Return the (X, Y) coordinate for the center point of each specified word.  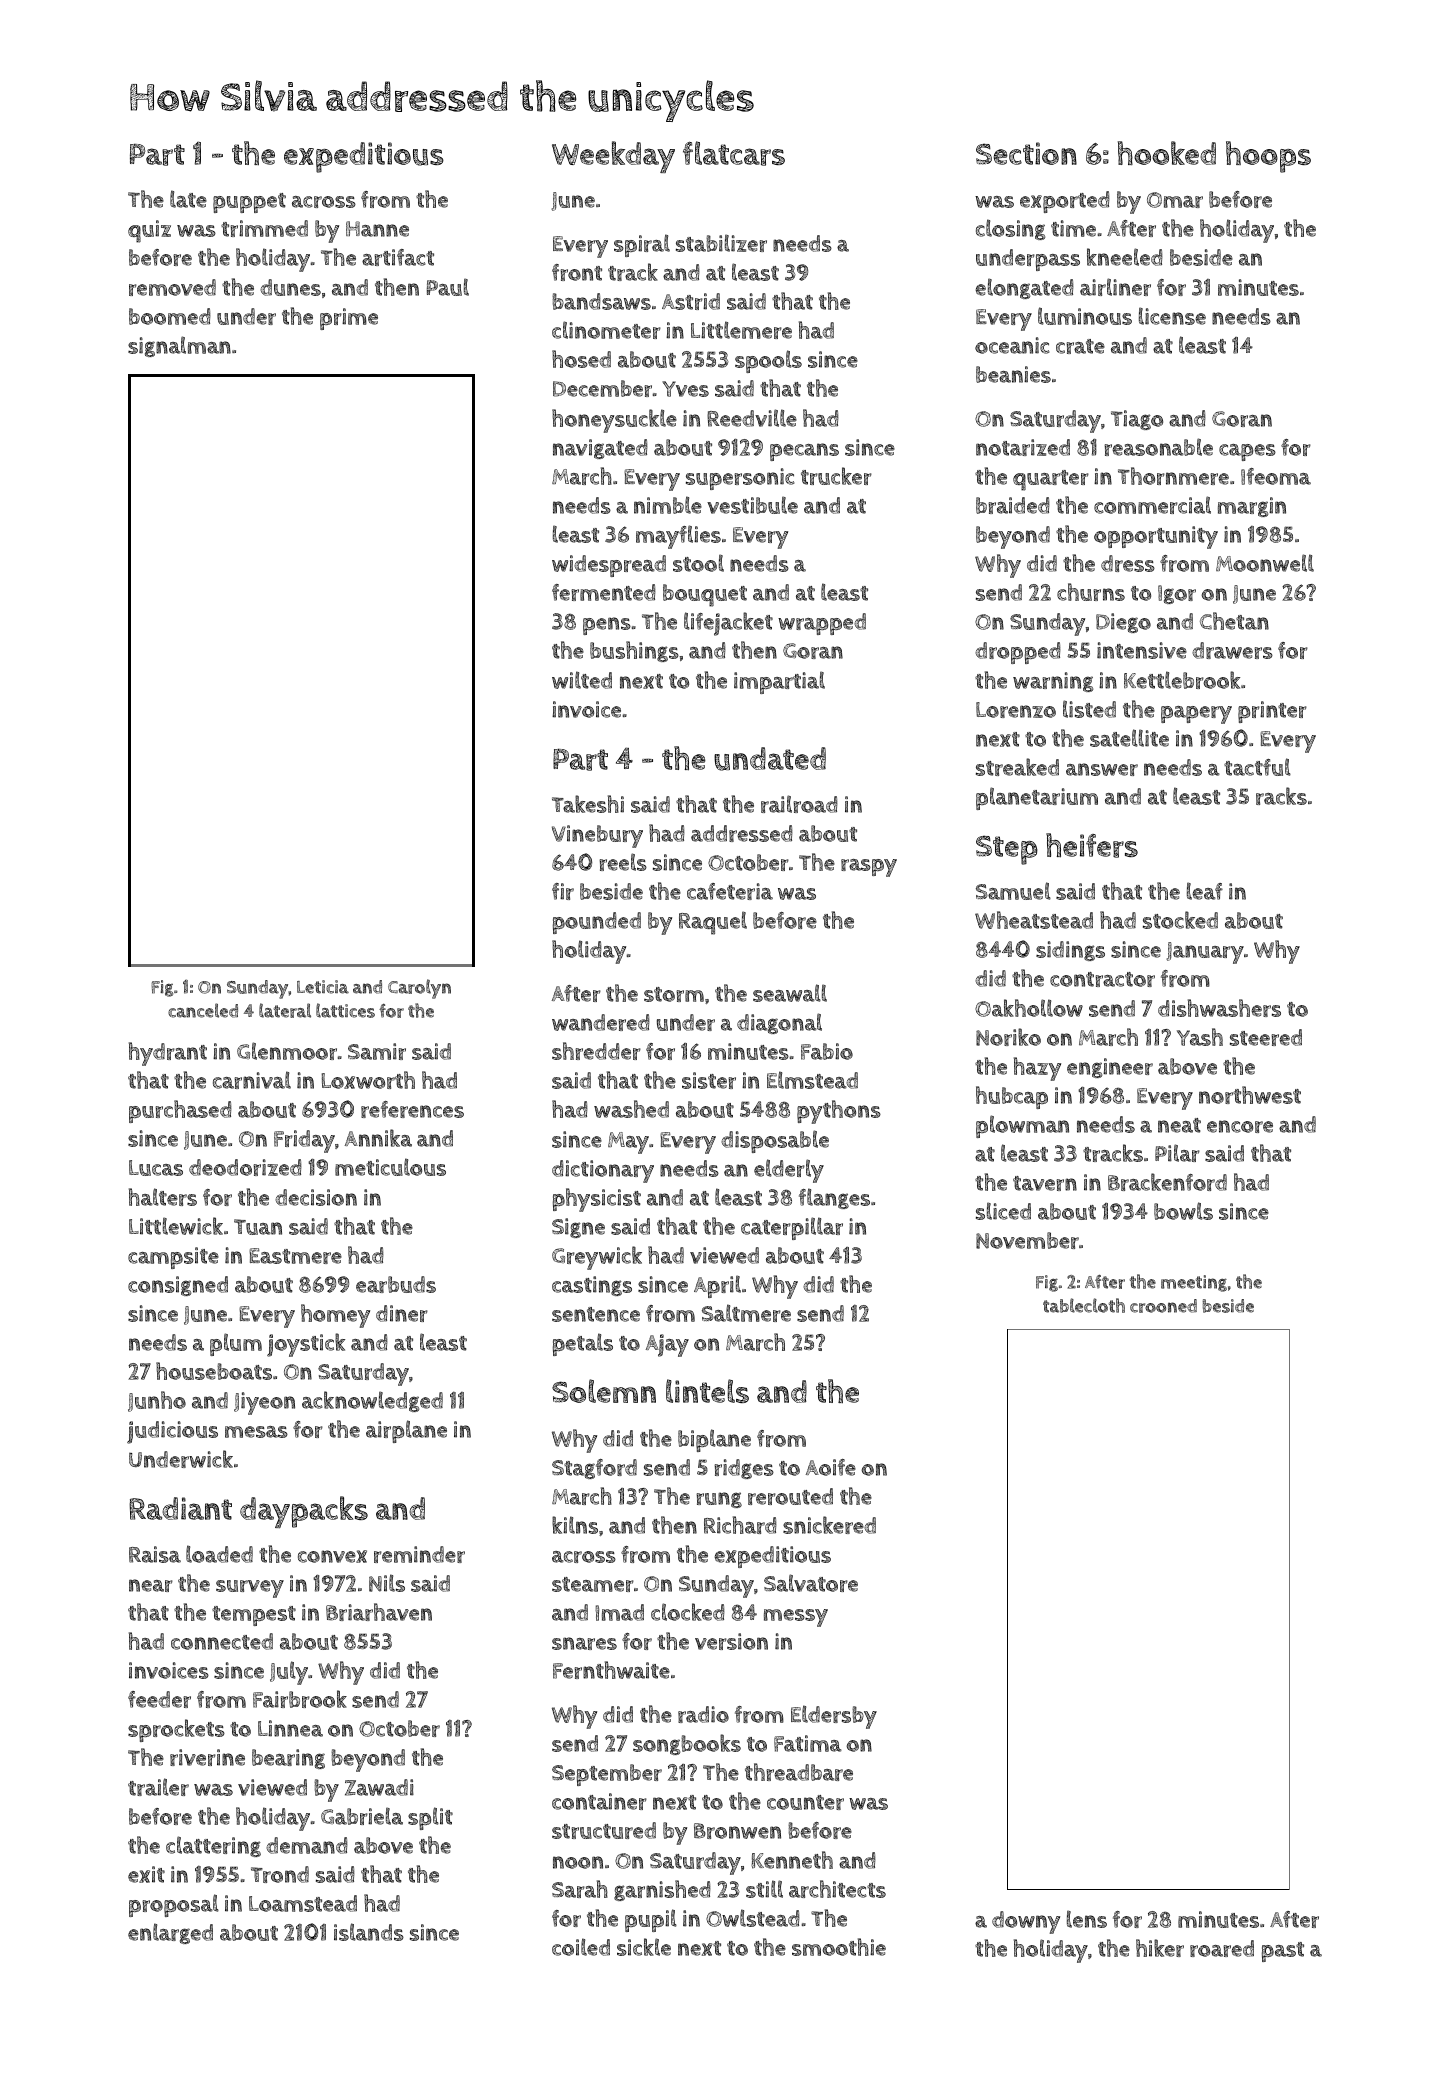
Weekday (613, 157)
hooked (1167, 153)
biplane (714, 1440)
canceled (203, 1010)
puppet (249, 203)
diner (402, 1313)
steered (1266, 1037)
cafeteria (730, 891)
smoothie (839, 1947)
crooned (1163, 1306)
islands (369, 1932)
